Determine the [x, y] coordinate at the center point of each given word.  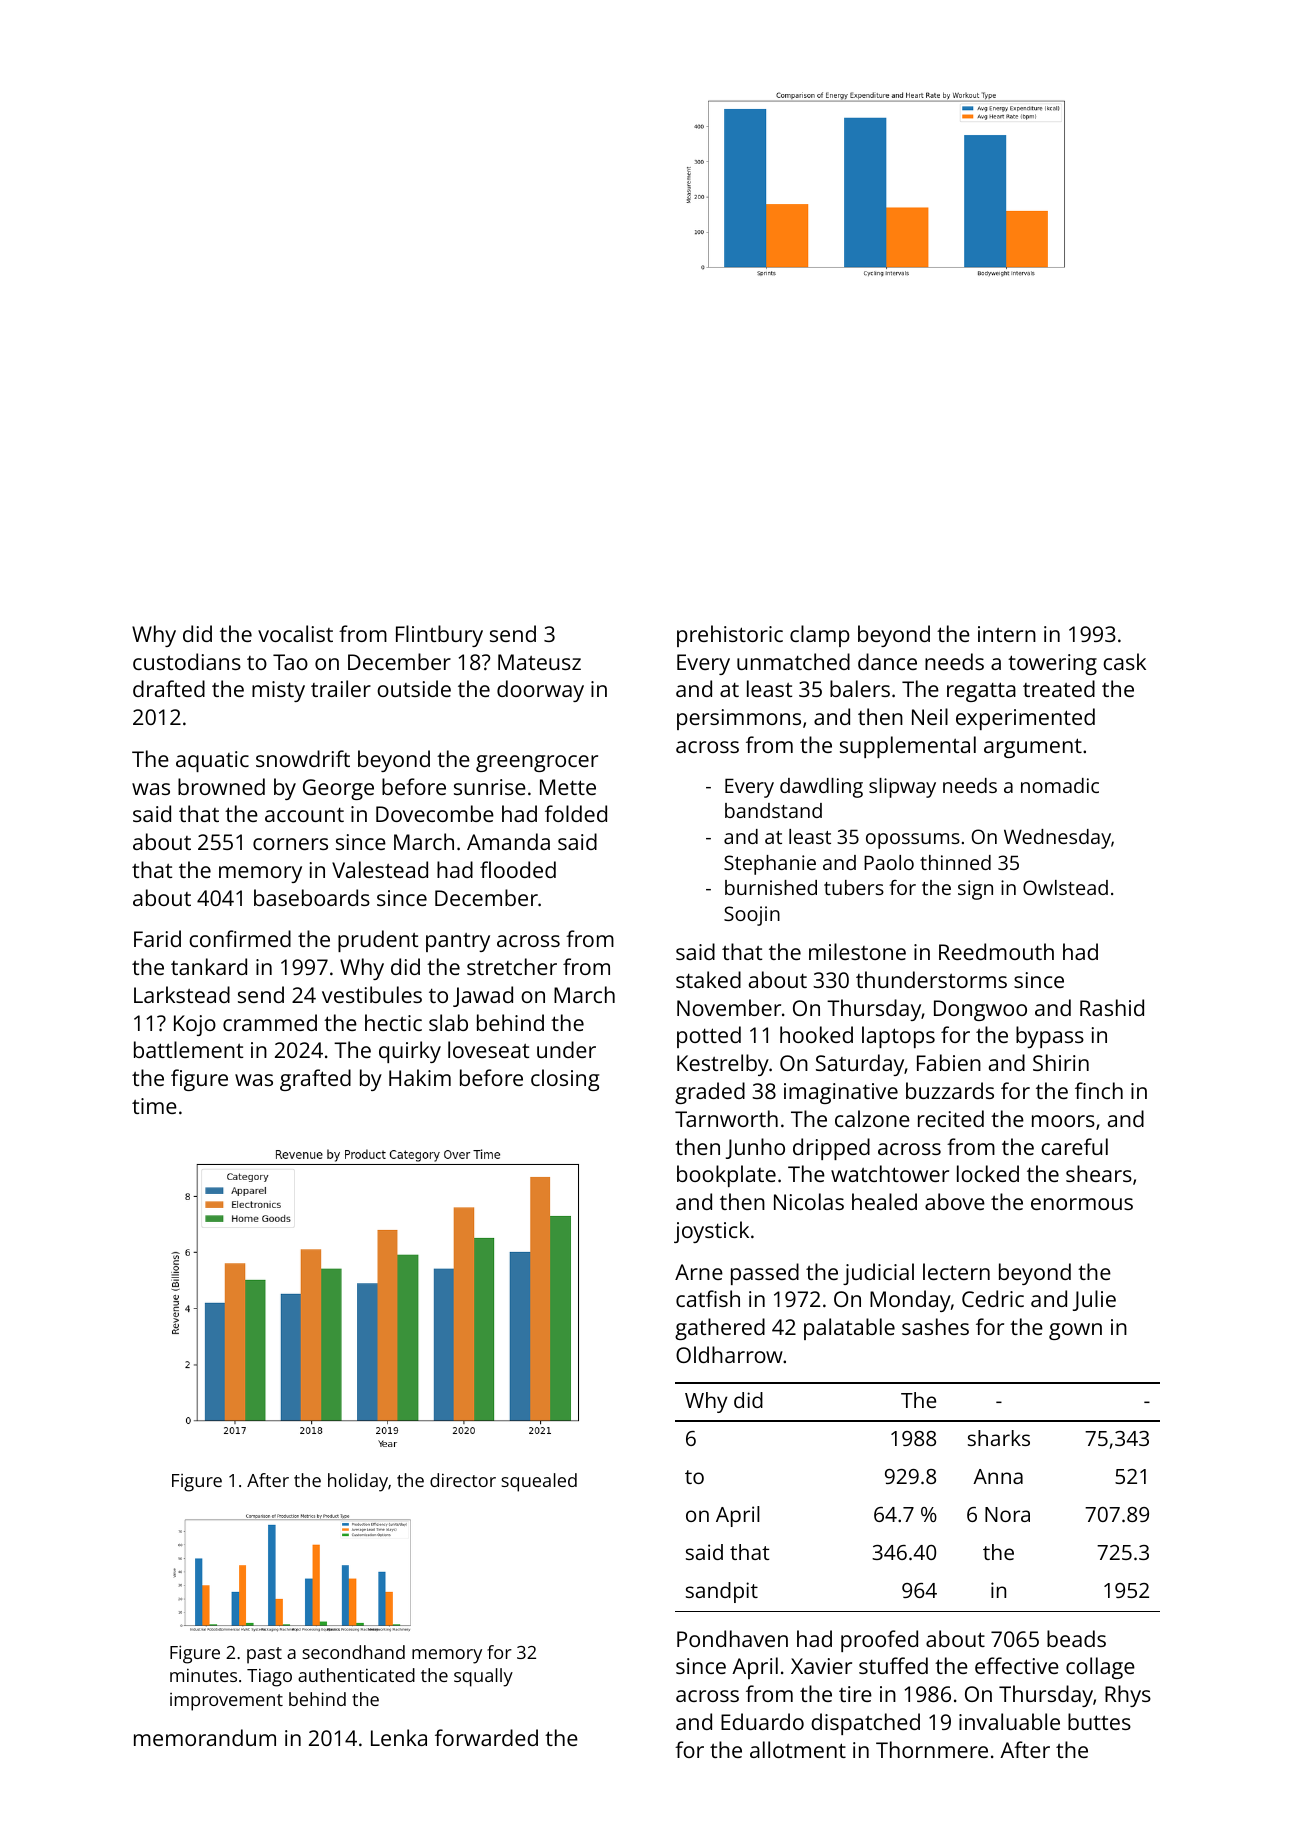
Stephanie [770, 865]
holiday [358, 1482]
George [338, 789]
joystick [711, 1232]
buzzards [950, 1090]
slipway [902, 788]
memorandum [205, 1737]
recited [951, 1118]
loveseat [488, 1049]
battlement [188, 1049]
